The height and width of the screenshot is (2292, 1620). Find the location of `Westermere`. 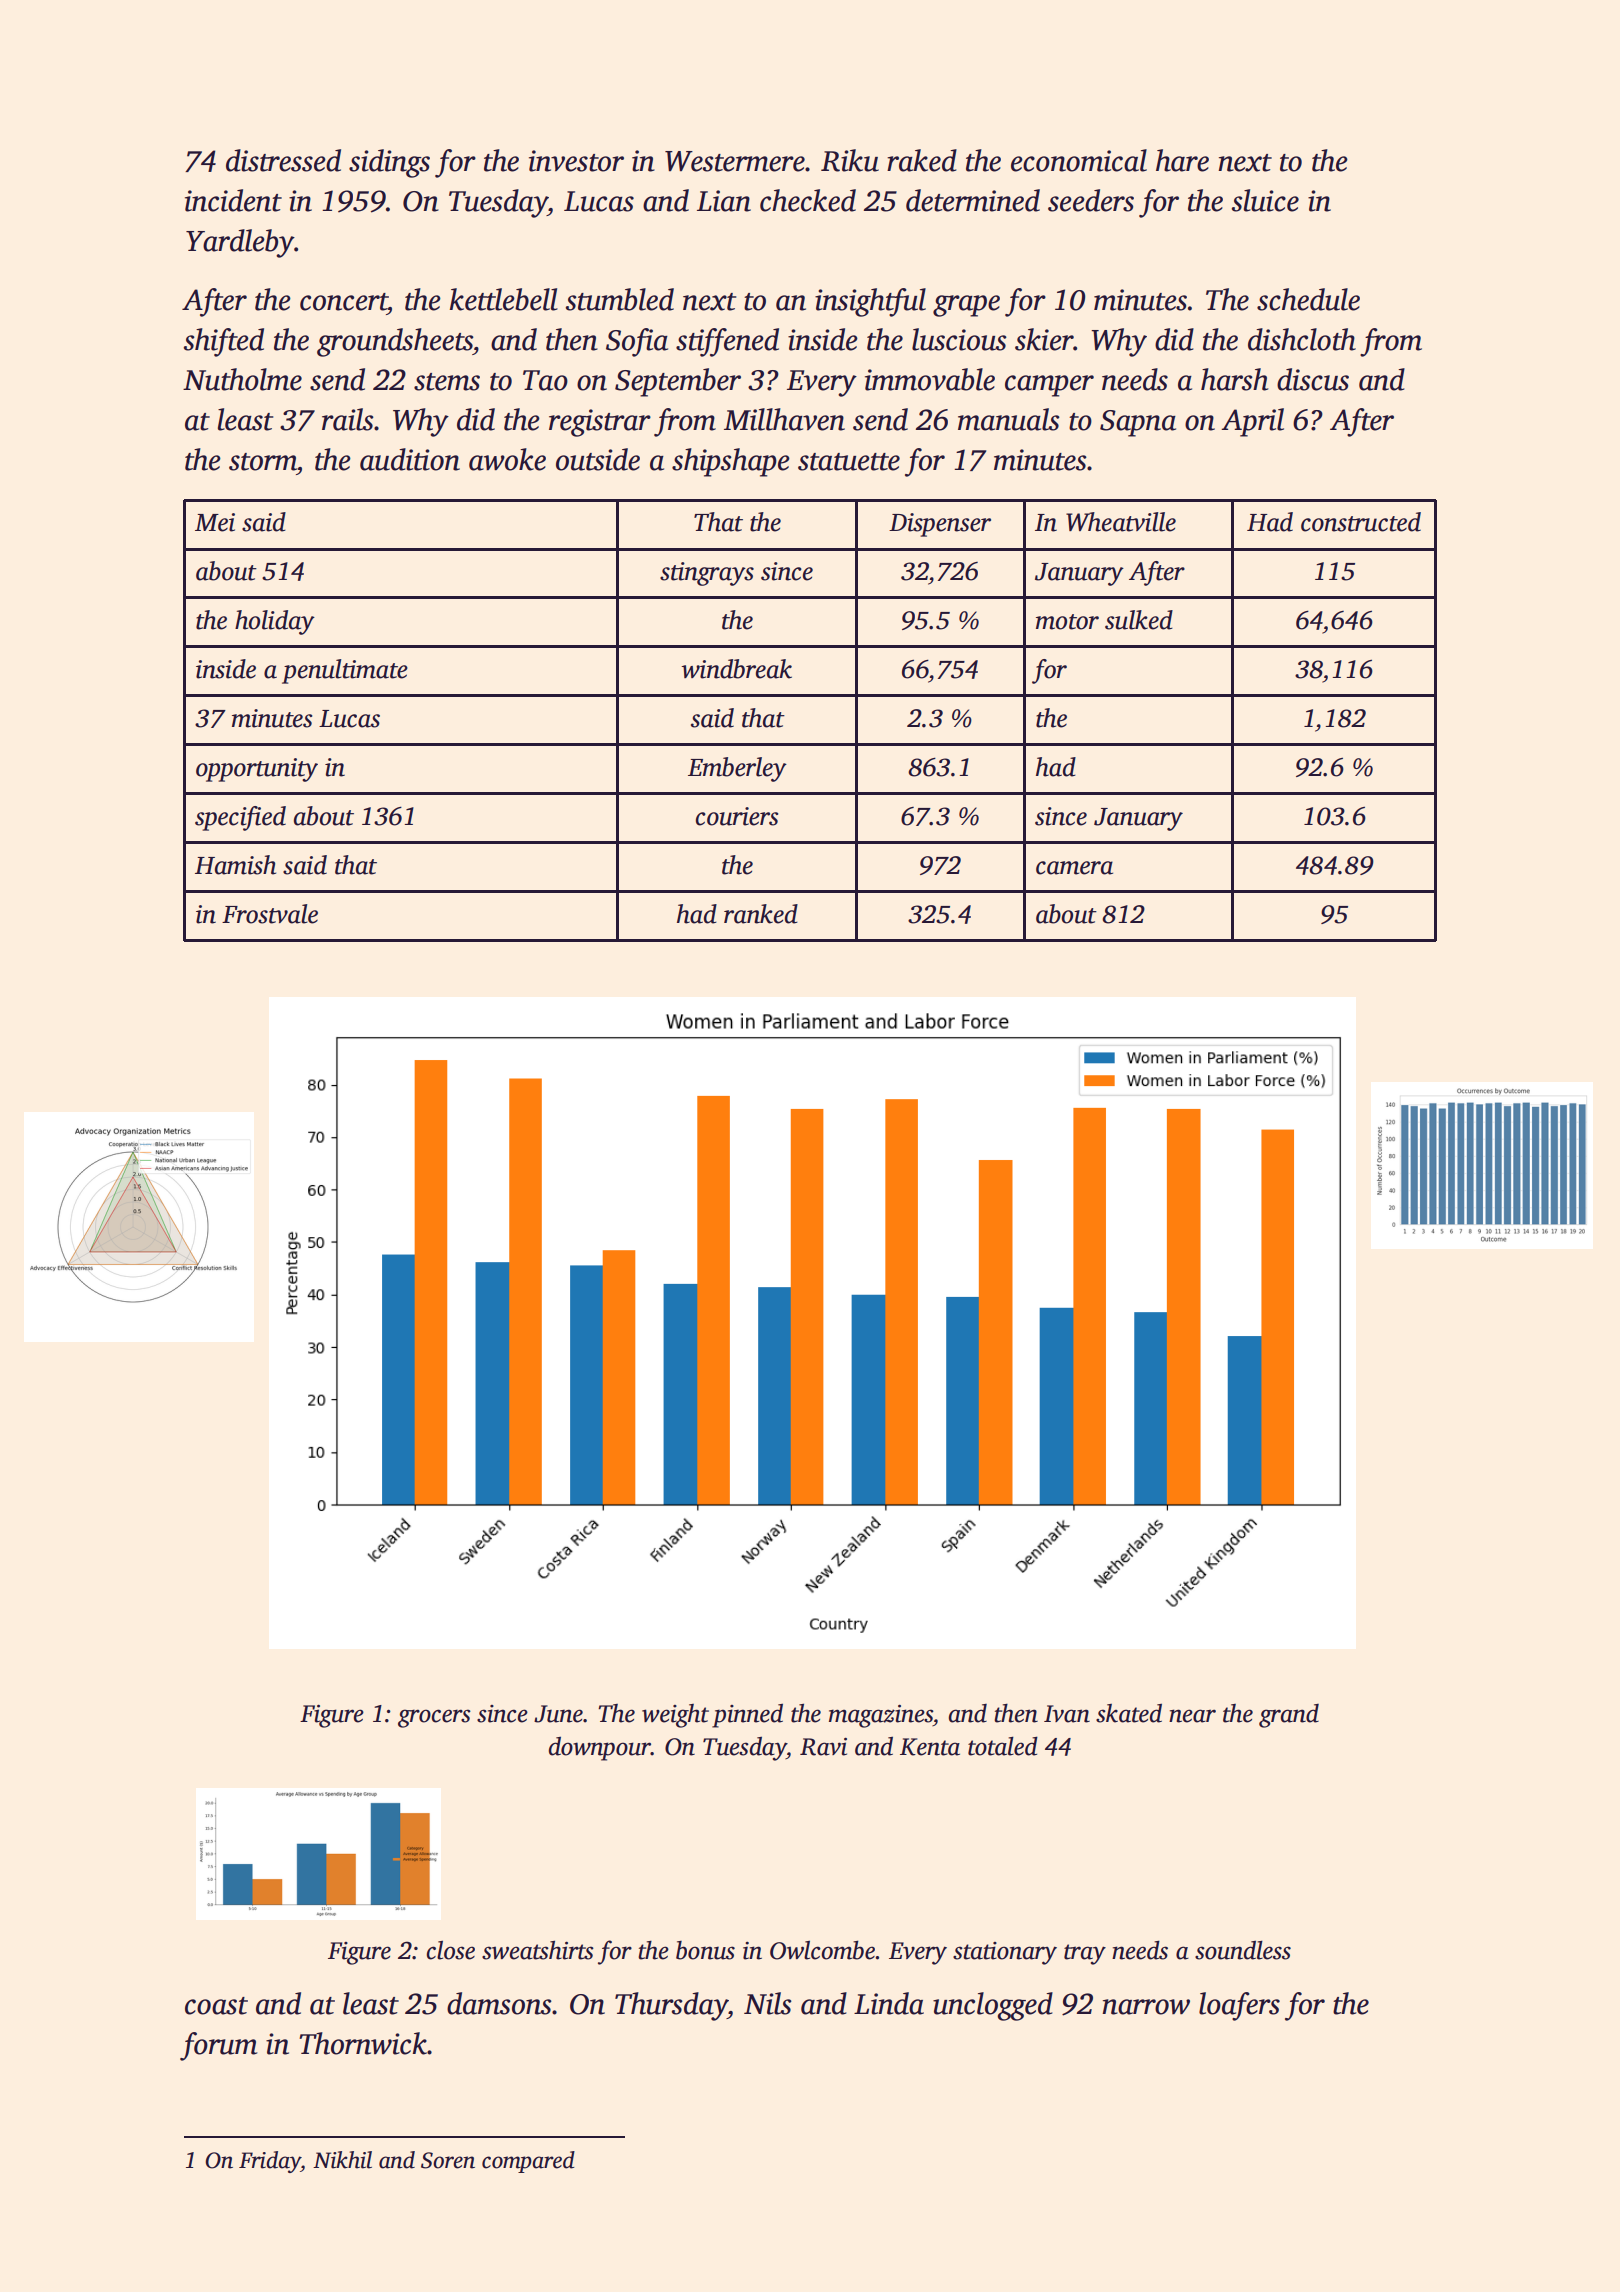

Westermere is located at coordinates (735, 161).
